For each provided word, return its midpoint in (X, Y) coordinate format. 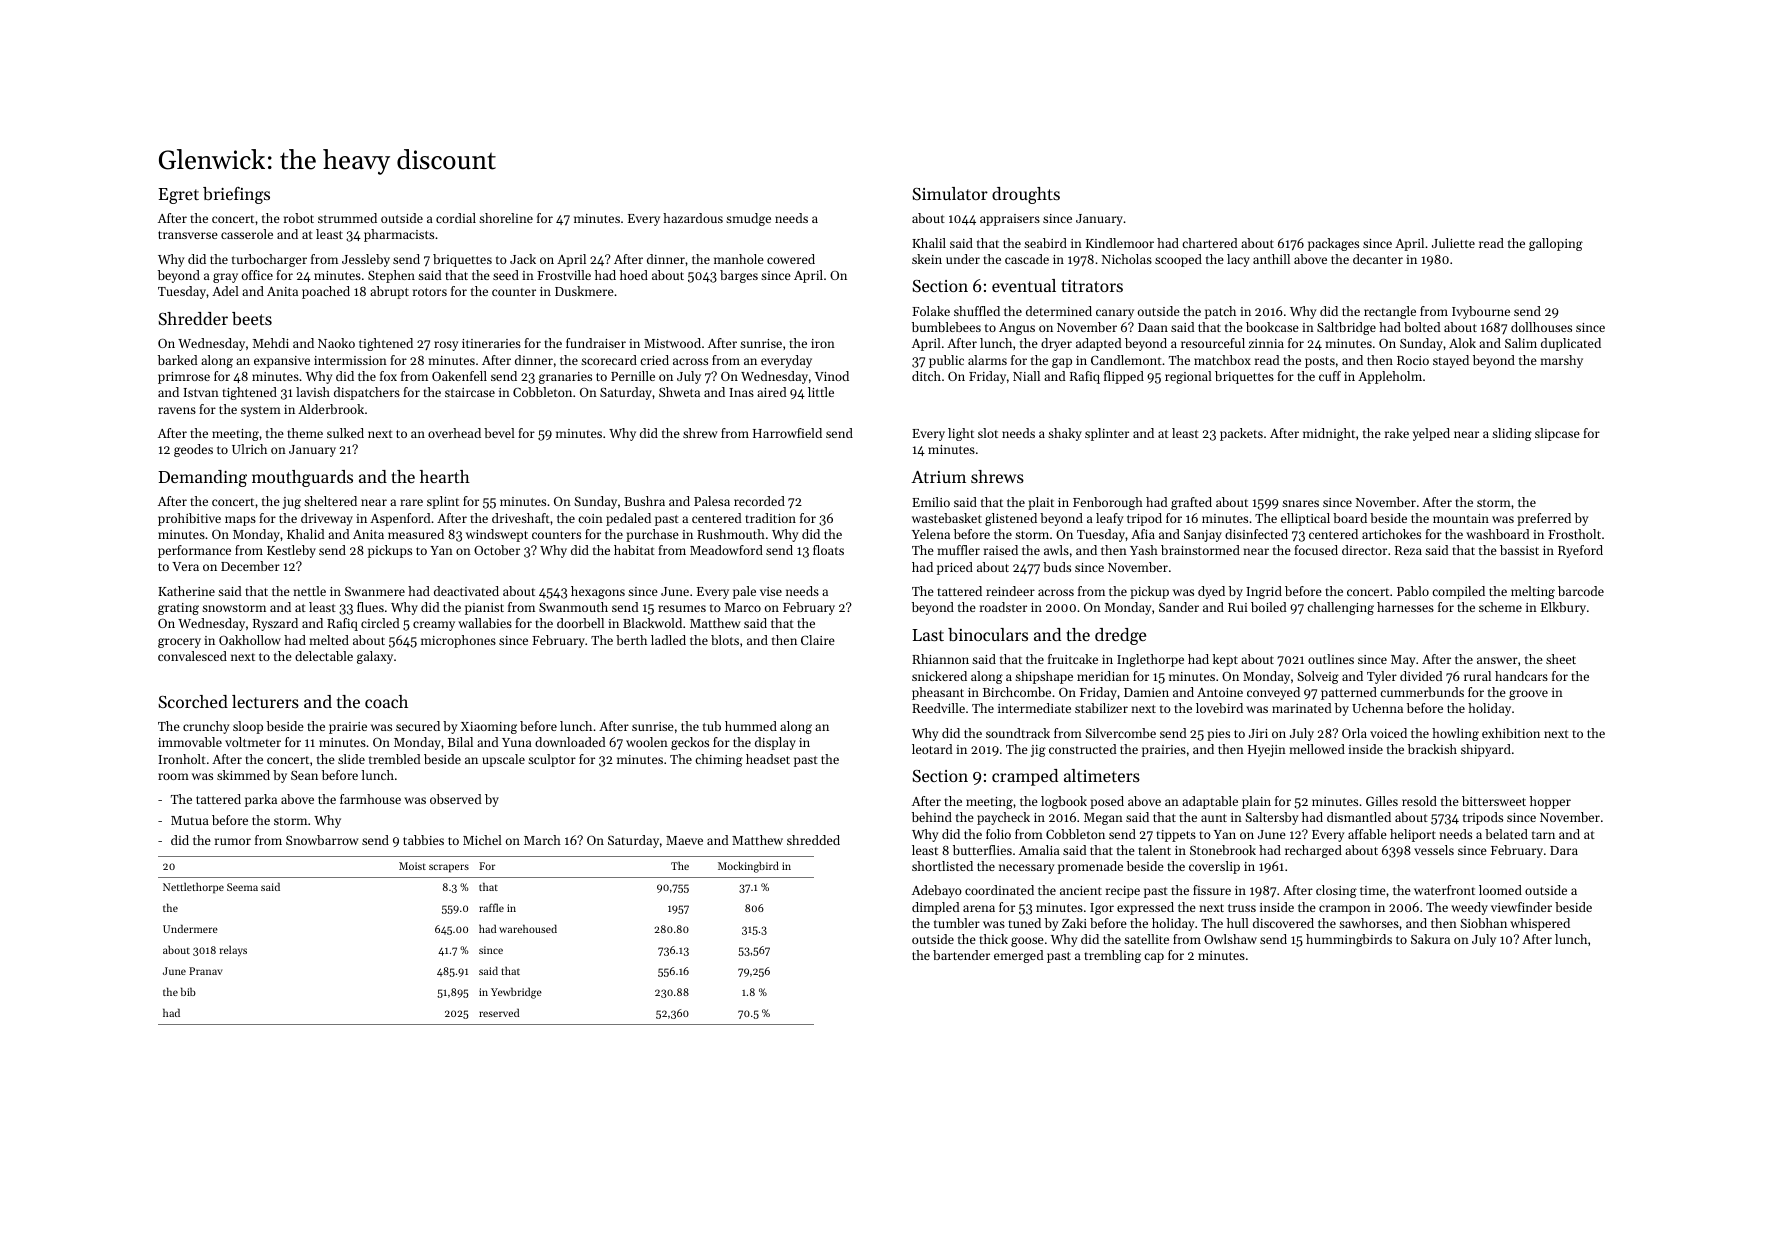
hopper (1550, 802)
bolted (1422, 327)
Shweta (679, 392)
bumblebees (946, 327)
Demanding (202, 478)
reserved (499, 1012)
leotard (932, 749)
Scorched (193, 701)
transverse (188, 235)
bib (188, 991)
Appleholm (1390, 377)
